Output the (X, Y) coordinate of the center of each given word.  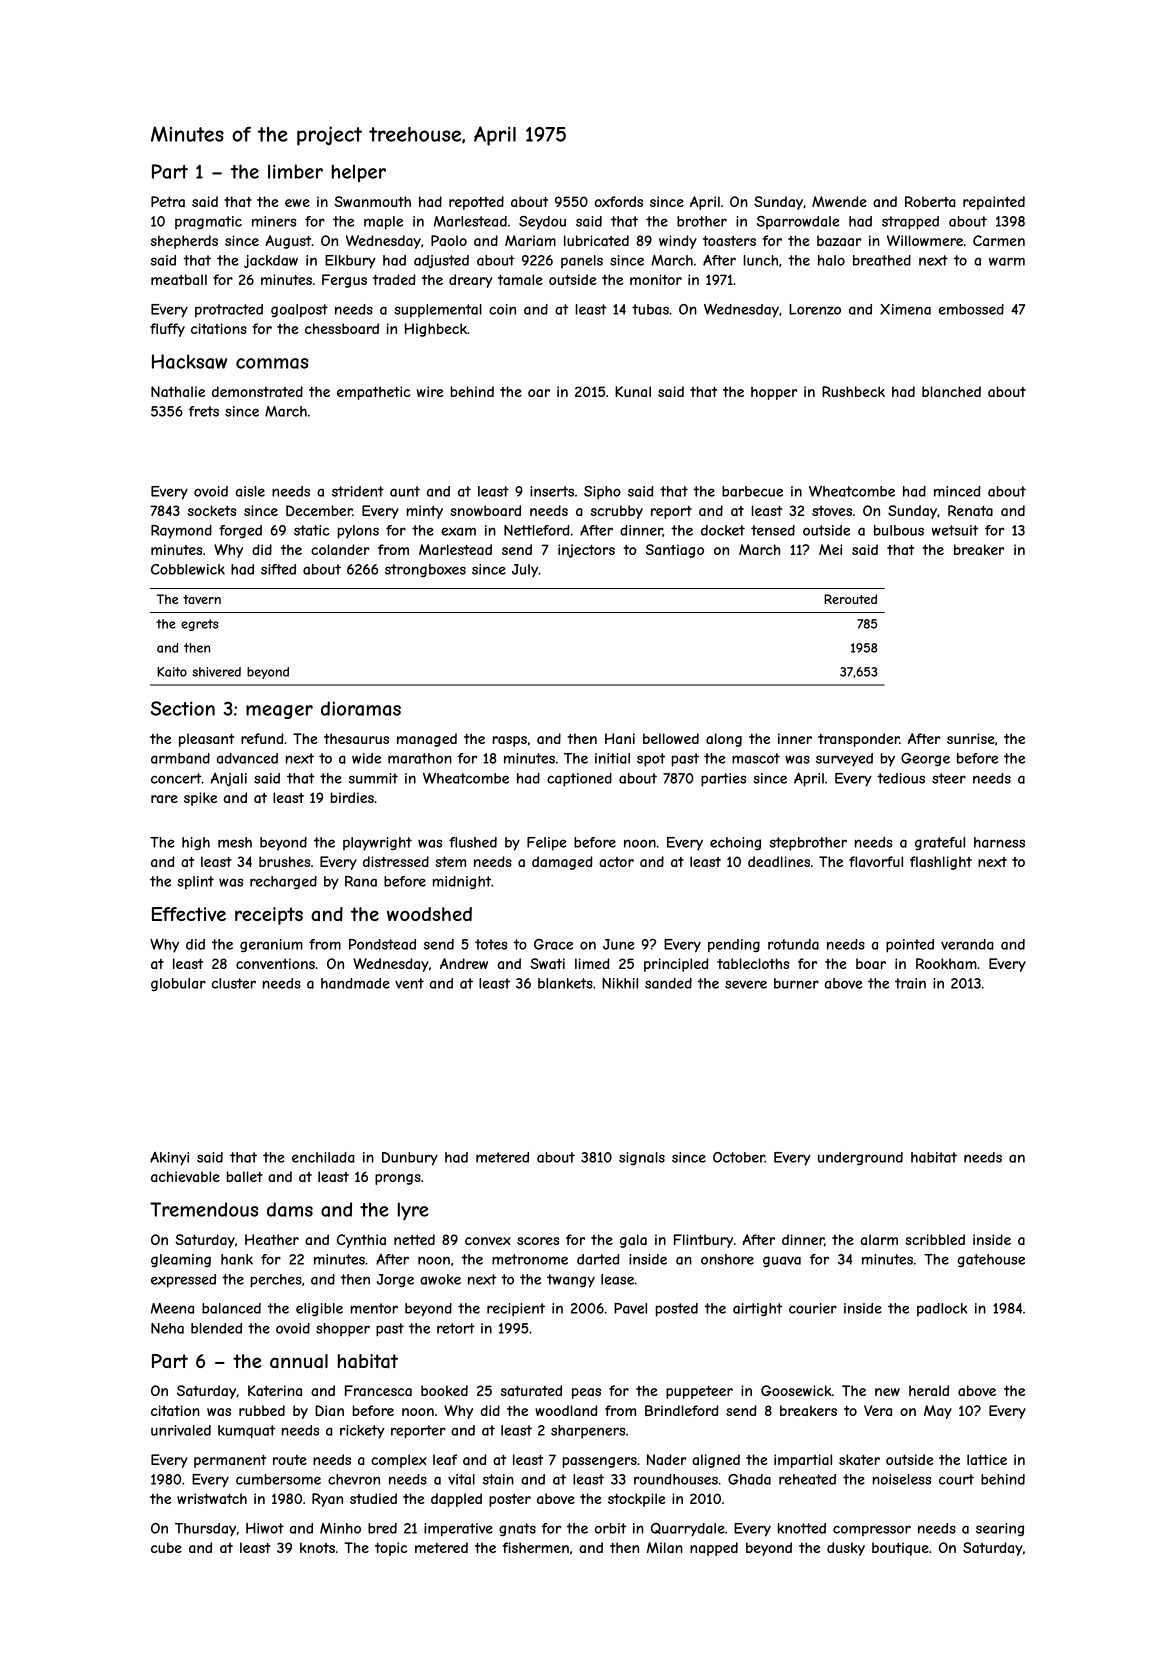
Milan (665, 1547)
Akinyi (169, 1159)
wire (430, 391)
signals (642, 1158)
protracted (229, 310)
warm (1007, 261)
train (910, 983)
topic (391, 1549)
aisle (250, 491)
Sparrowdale (798, 222)
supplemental (438, 310)
